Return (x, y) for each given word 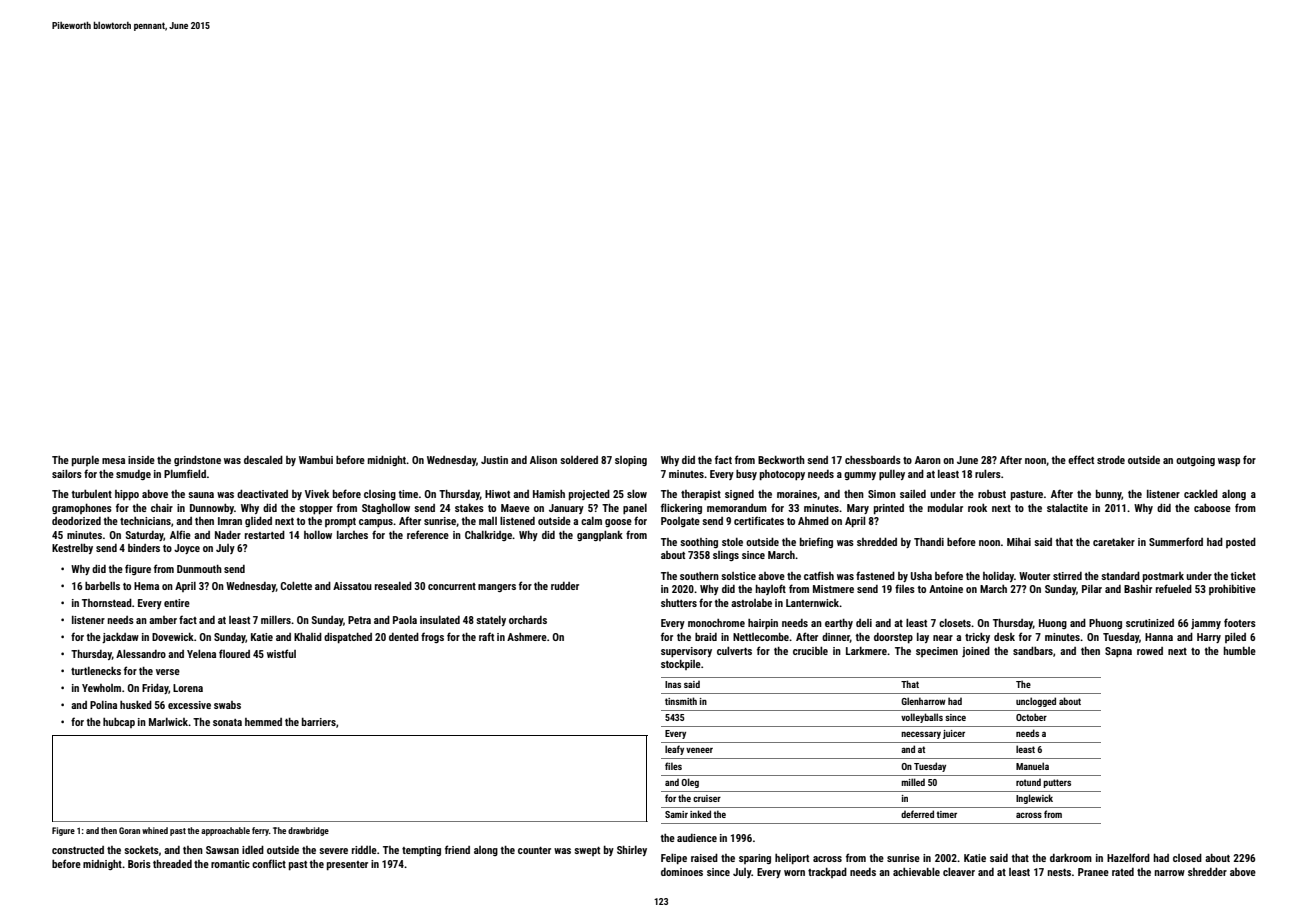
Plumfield (185, 473)
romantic (230, 864)
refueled (1174, 588)
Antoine (946, 589)
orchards (528, 620)
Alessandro (141, 654)
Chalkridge (488, 536)
